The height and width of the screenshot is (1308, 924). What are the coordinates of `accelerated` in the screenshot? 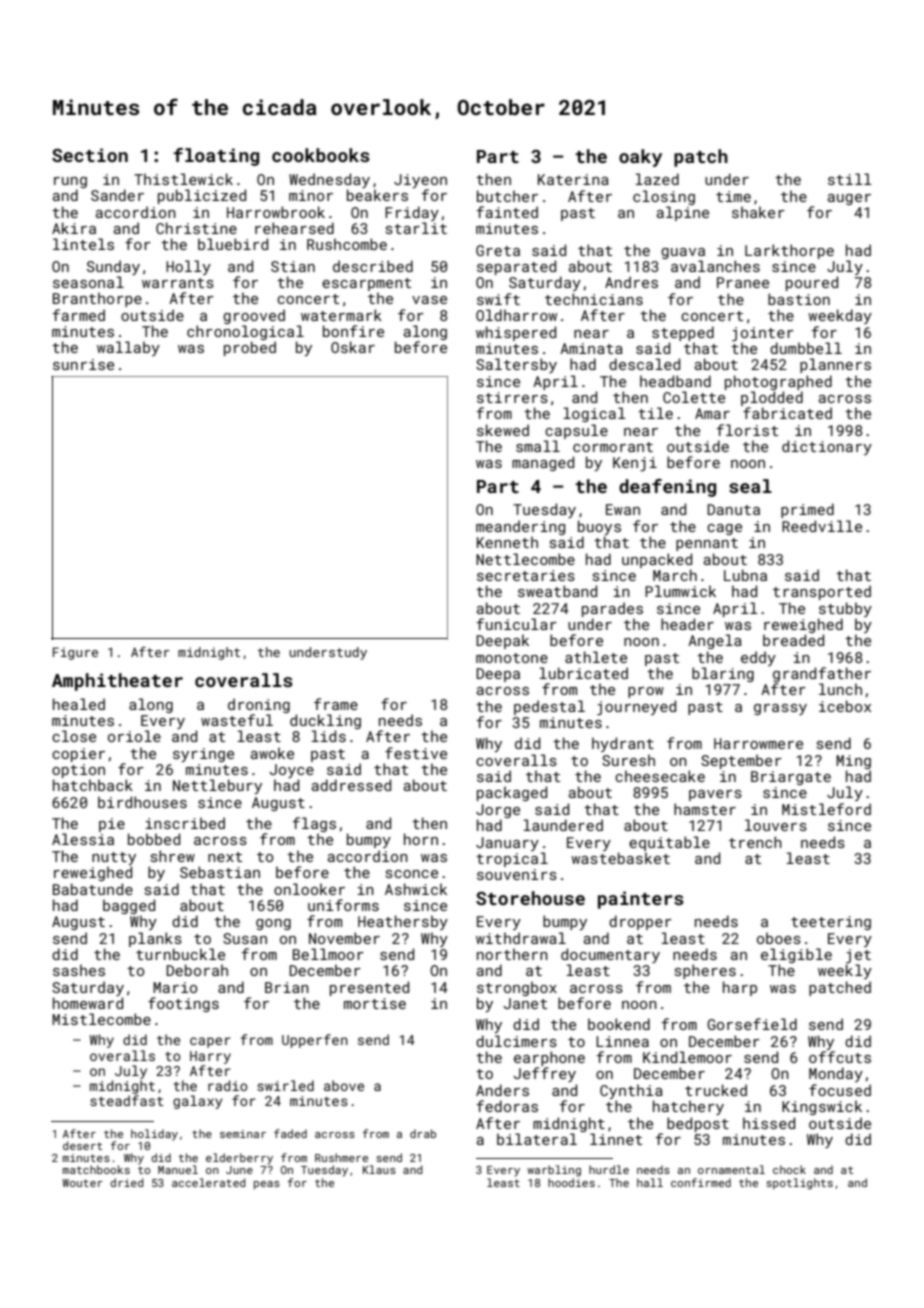 It's located at (208, 1182).
